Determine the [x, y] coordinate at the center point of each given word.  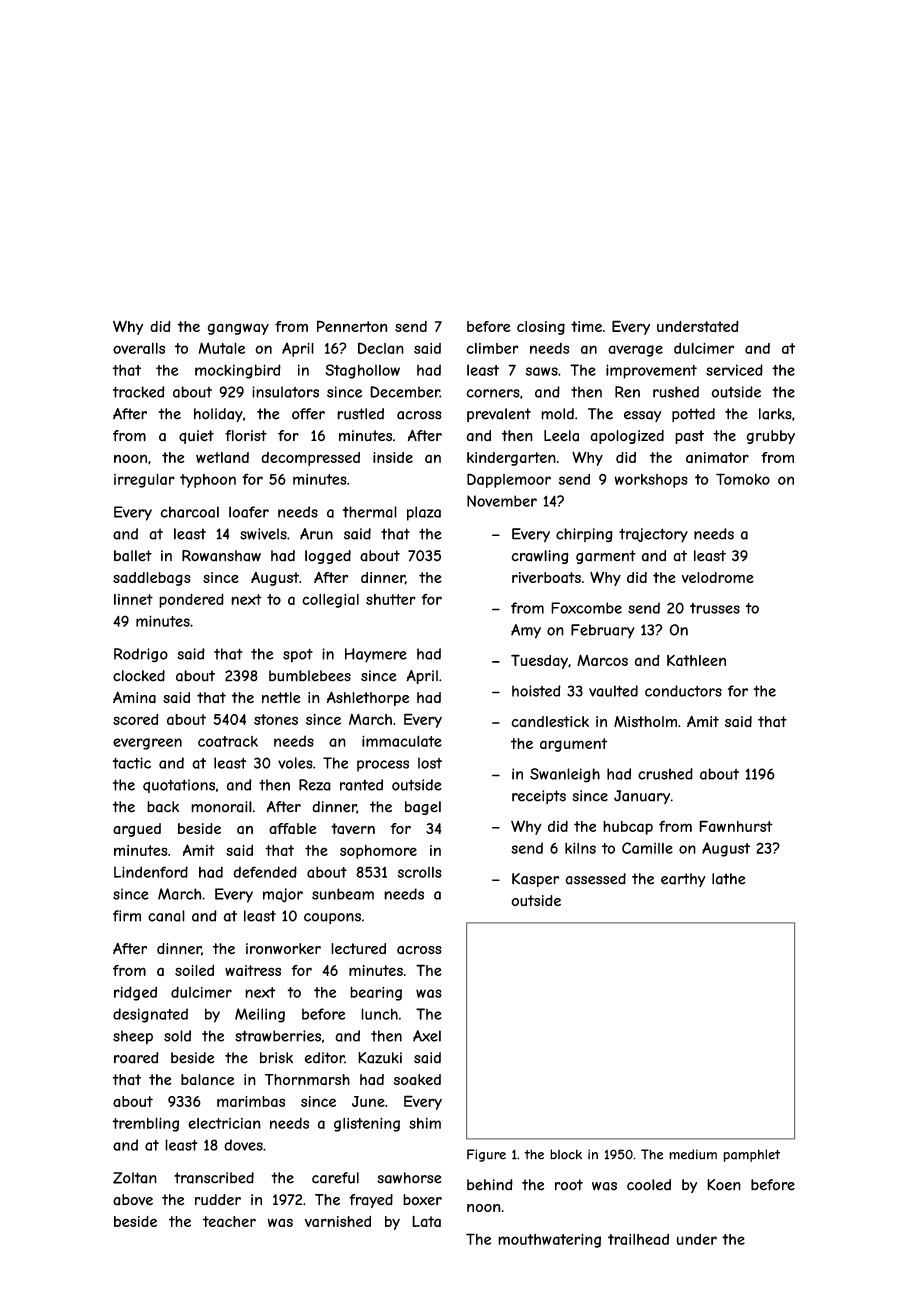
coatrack [228, 741]
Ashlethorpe [368, 698]
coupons [332, 918]
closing [541, 328]
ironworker [283, 949]
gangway [238, 329]
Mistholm [645, 722]
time [586, 326]
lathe [729, 879]
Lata [426, 1221]
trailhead [638, 1239]
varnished [338, 1221]
